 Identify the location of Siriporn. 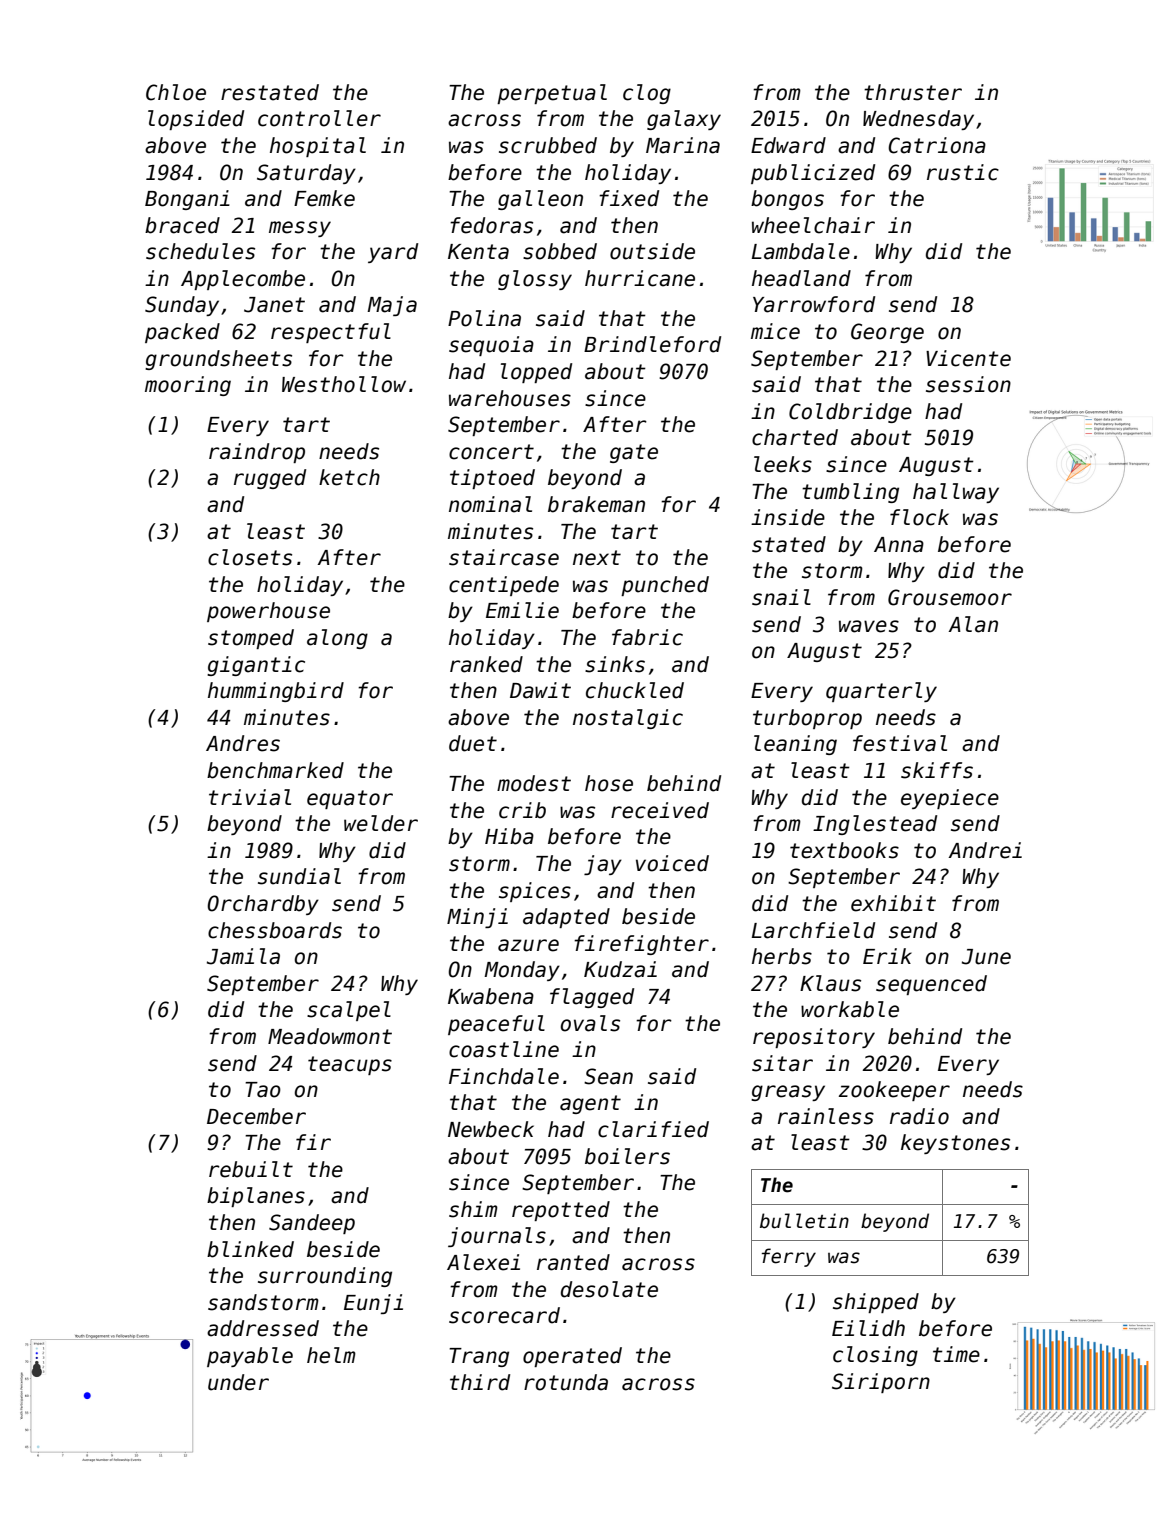
(881, 1383).
